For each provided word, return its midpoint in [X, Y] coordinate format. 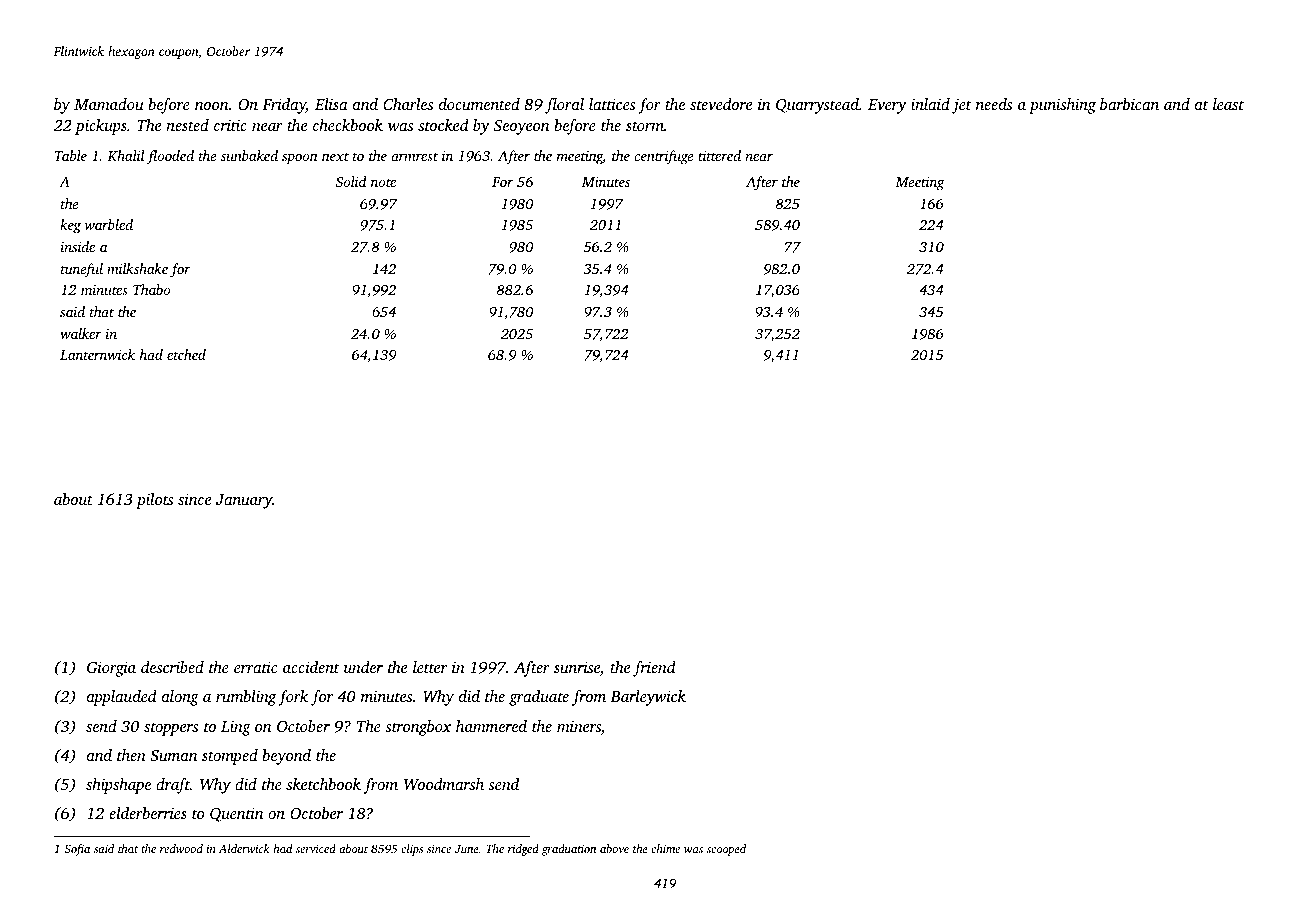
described [172, 667]
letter [430, 667]
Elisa [331, 104]
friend [654, 669]
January [244, 501]
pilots [154, 501]
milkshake [137, 268]
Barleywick [648, 698]
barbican [1129, 104]
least [1228, 104]
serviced [316, 848]
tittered [719, 155]
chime [665, 848]
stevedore [721, 104]
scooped [726, 850]
